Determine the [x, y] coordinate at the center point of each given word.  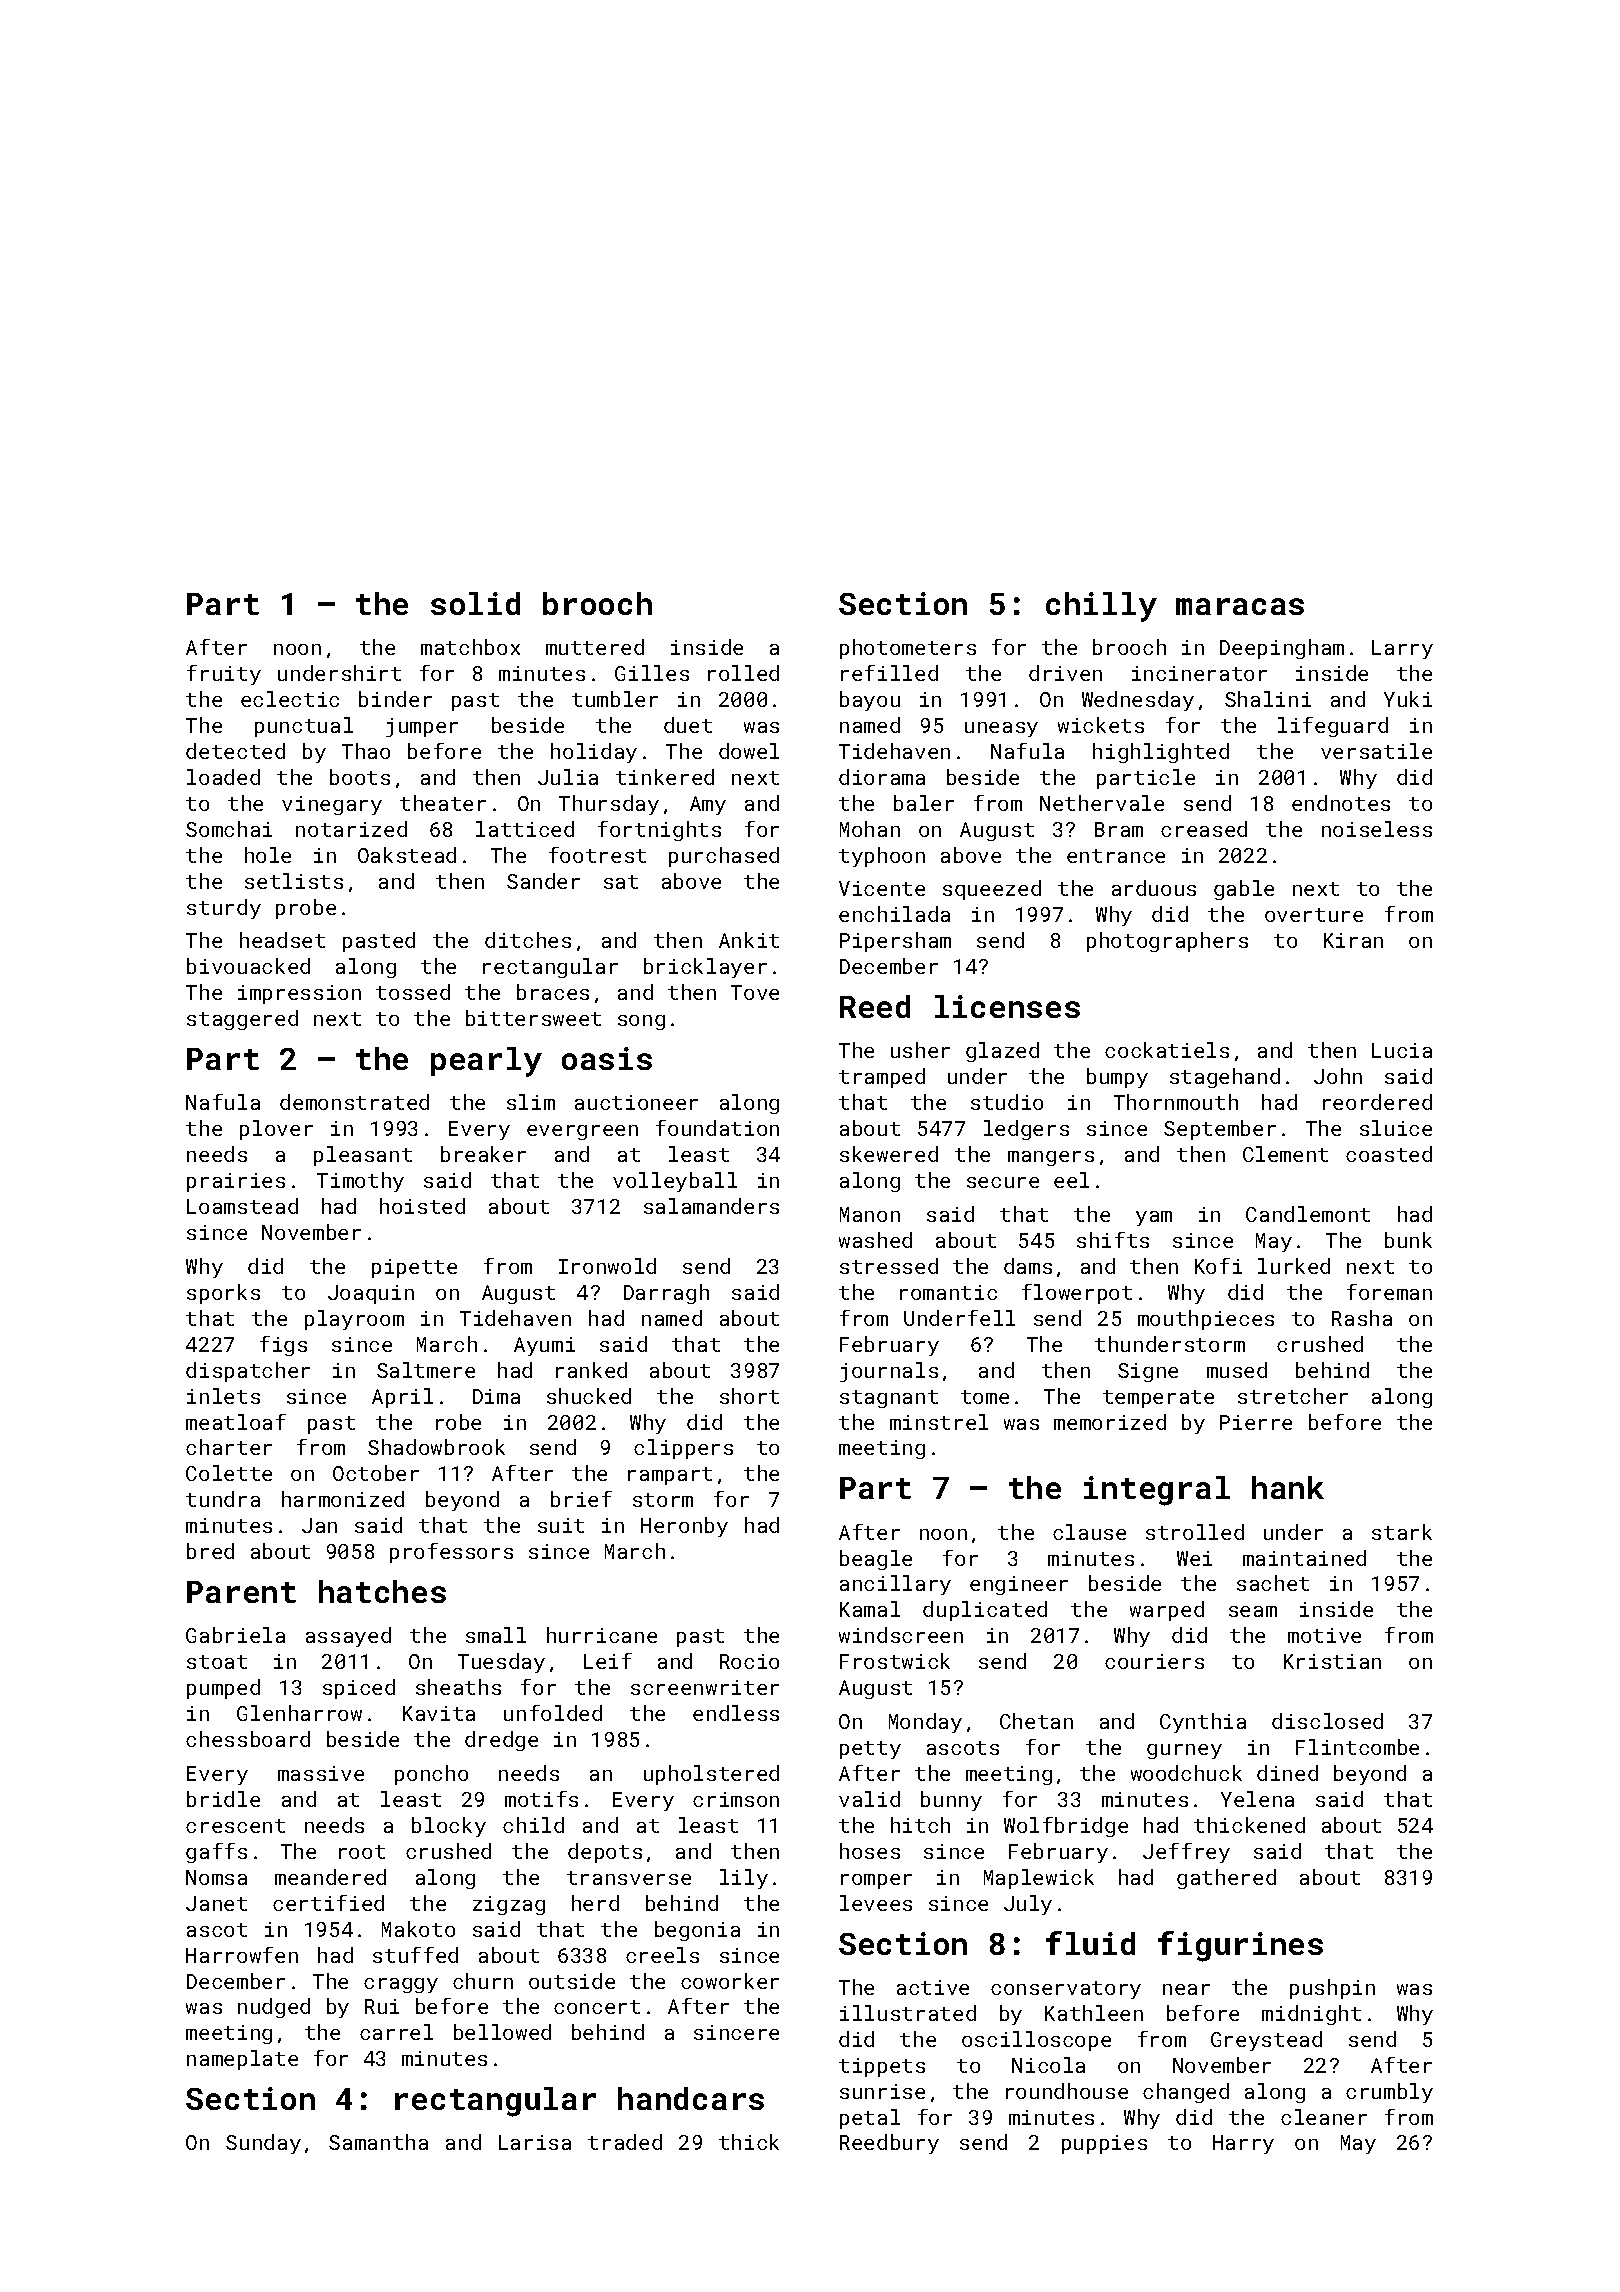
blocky [449, 1827]
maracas [1240, 606]
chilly [1101, 607]
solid [475, 603]
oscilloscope [1036, 2041]
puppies [1104, 2144]
